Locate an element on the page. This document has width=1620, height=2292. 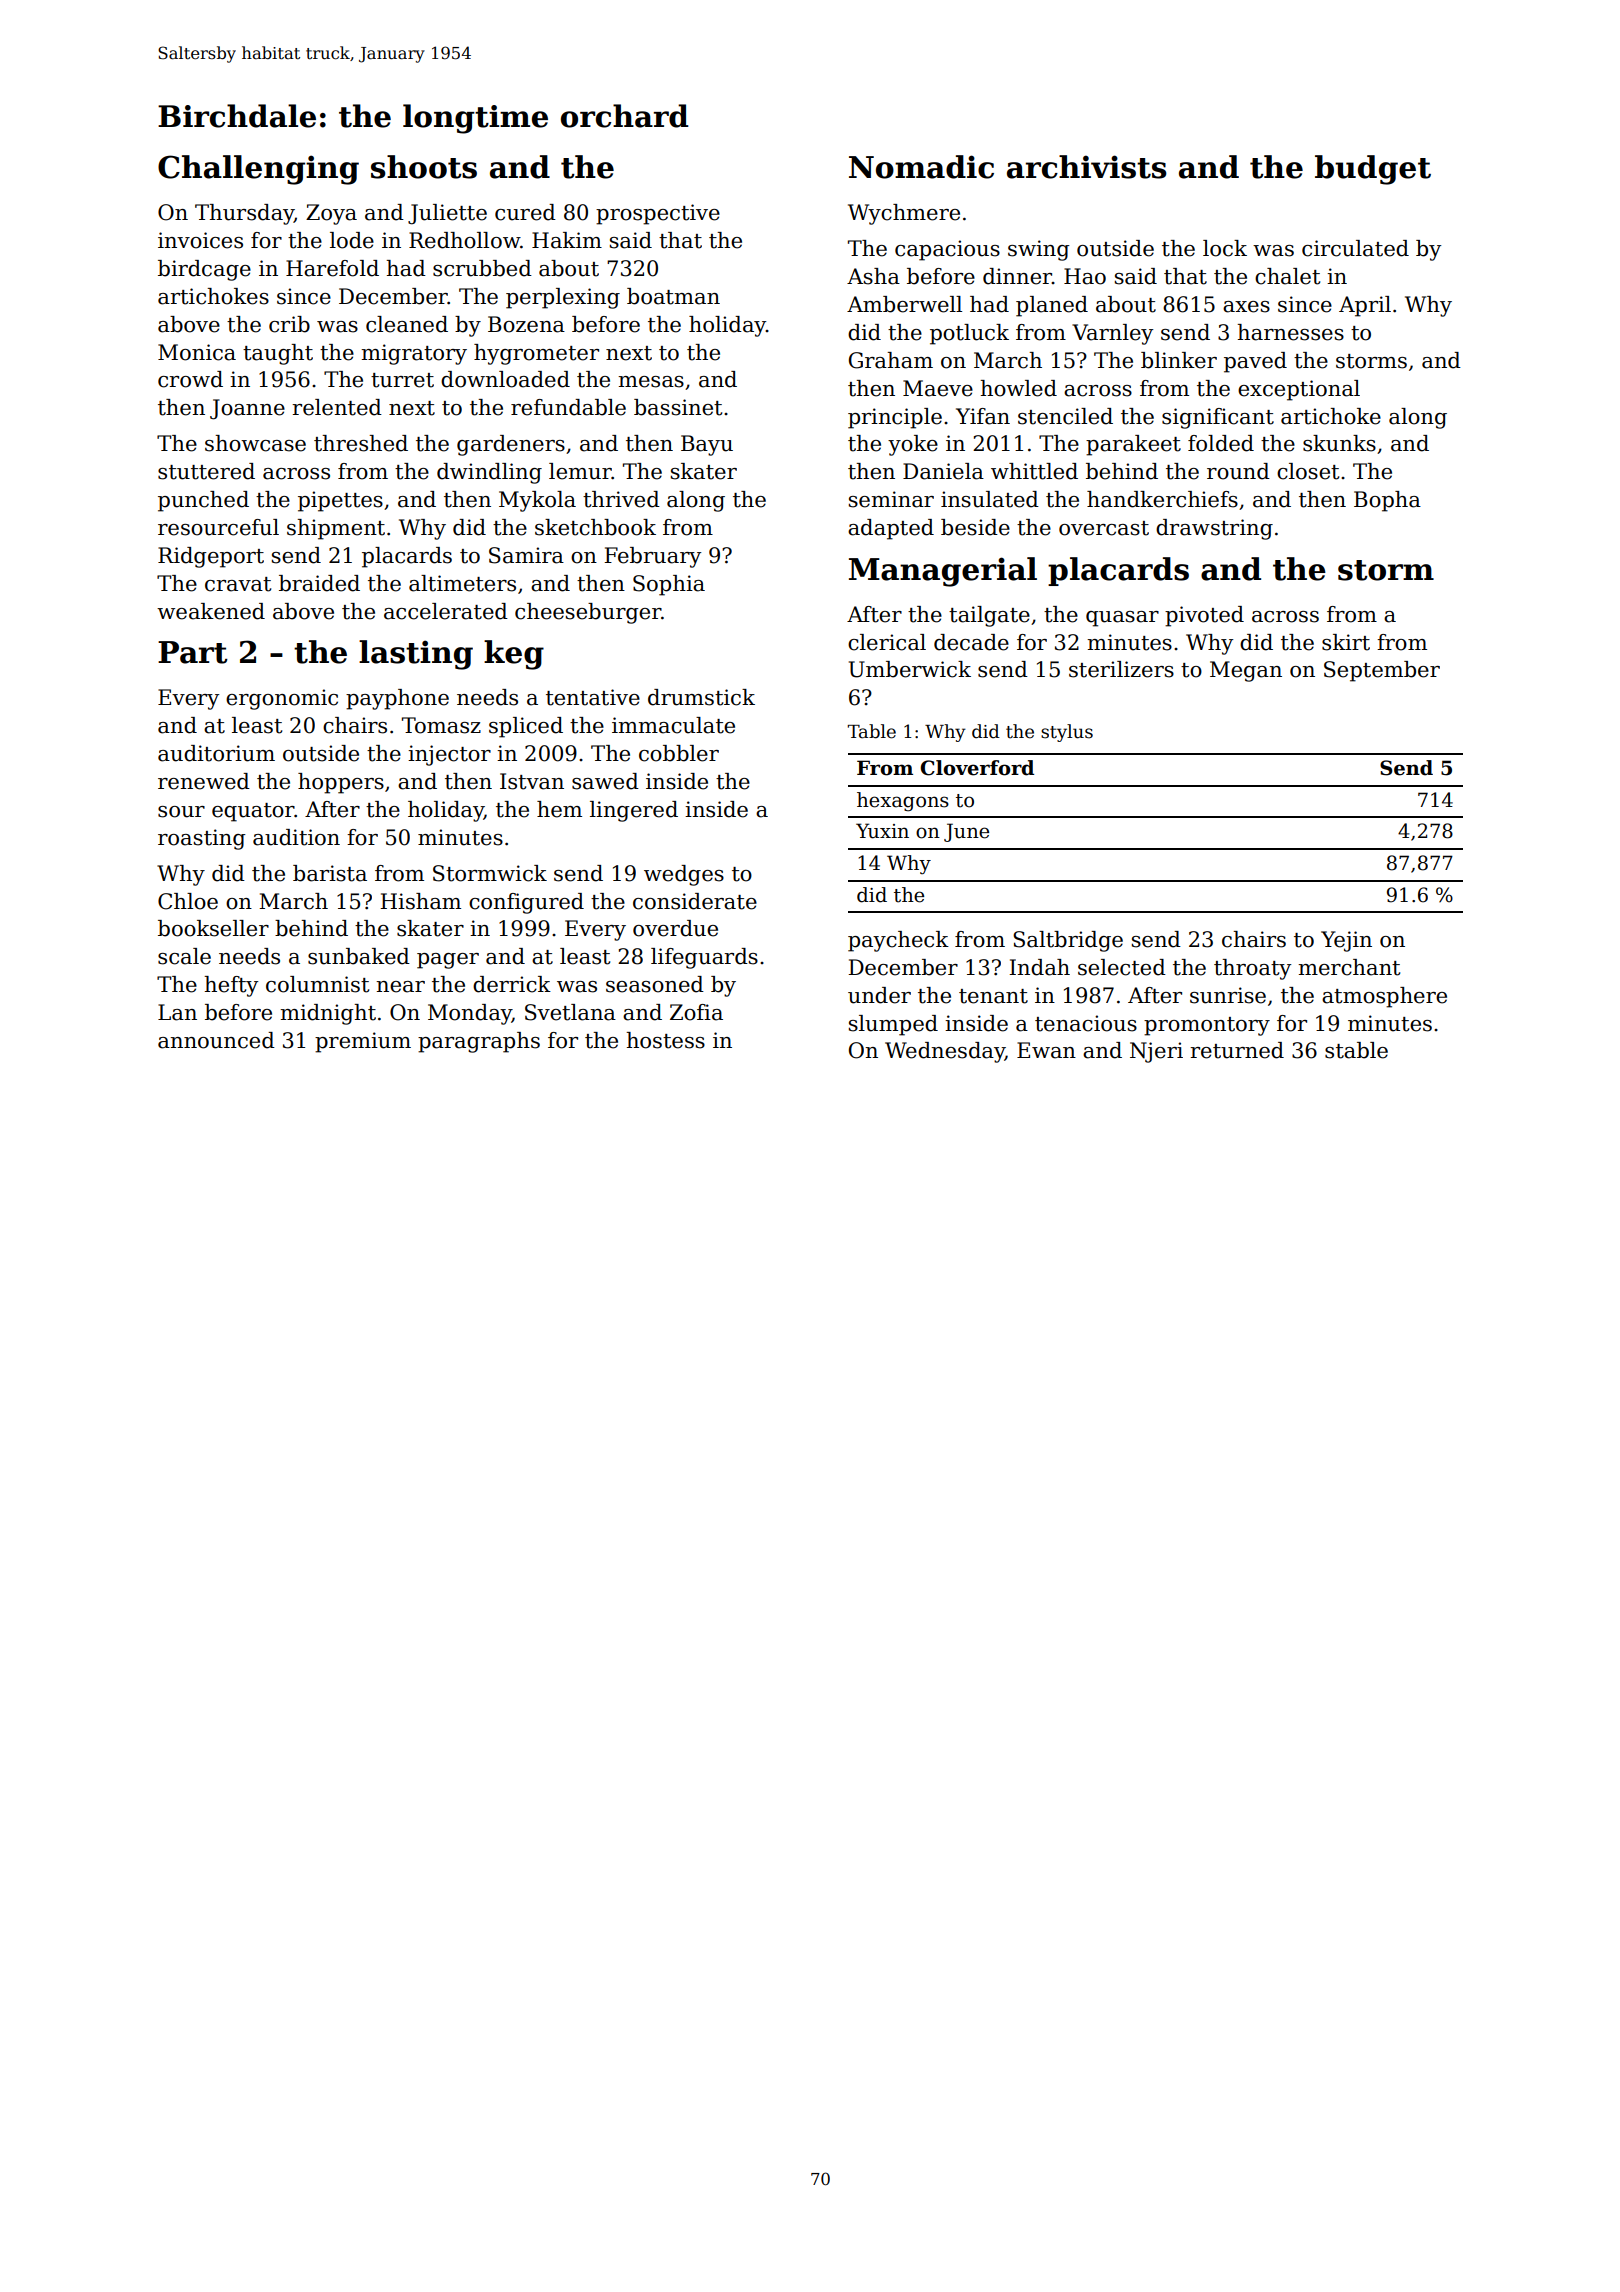
Yejin is located at coordinates (1346, 941).
